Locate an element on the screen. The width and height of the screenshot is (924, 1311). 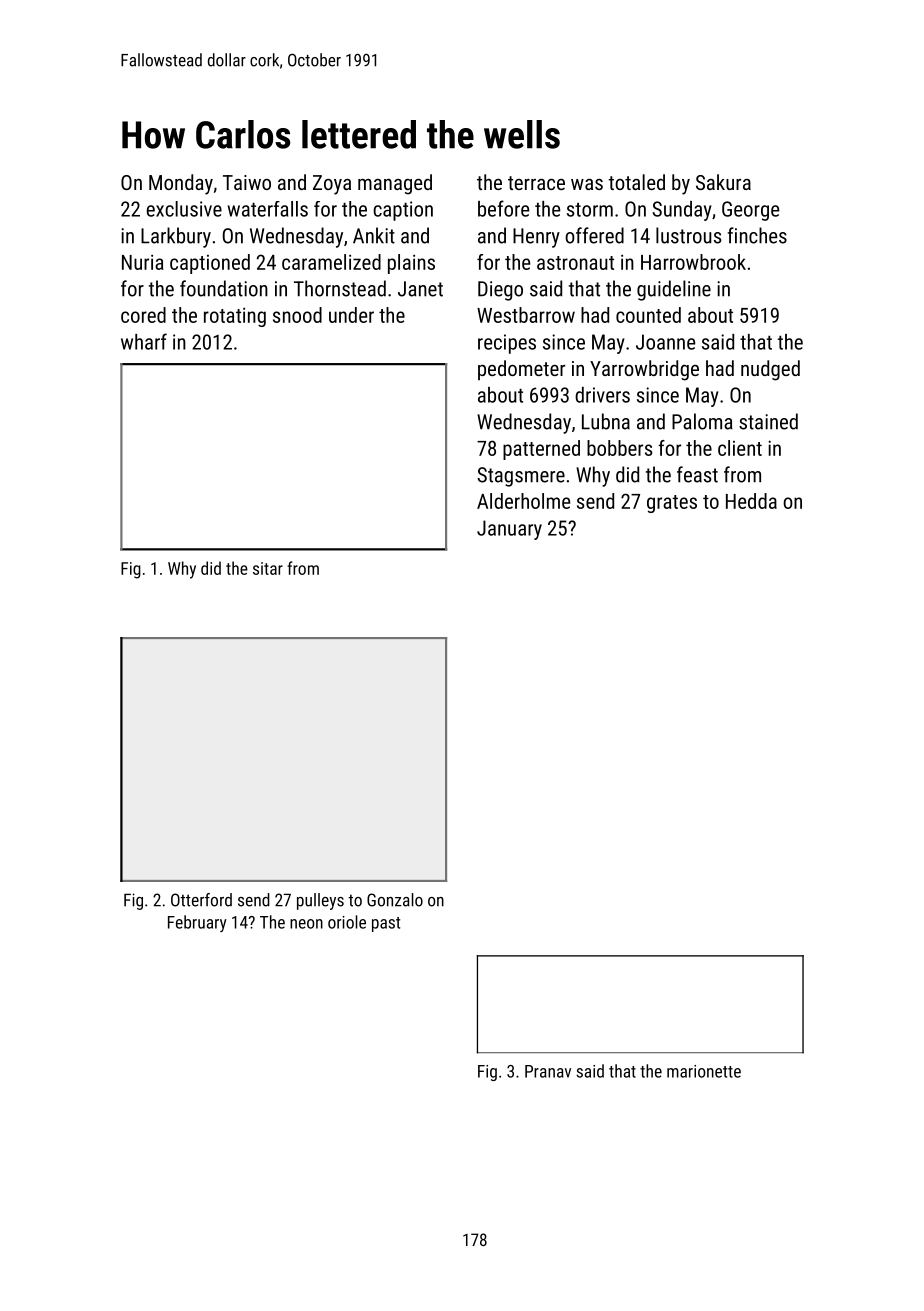
bobbers is located at coordinates (620, 448).
